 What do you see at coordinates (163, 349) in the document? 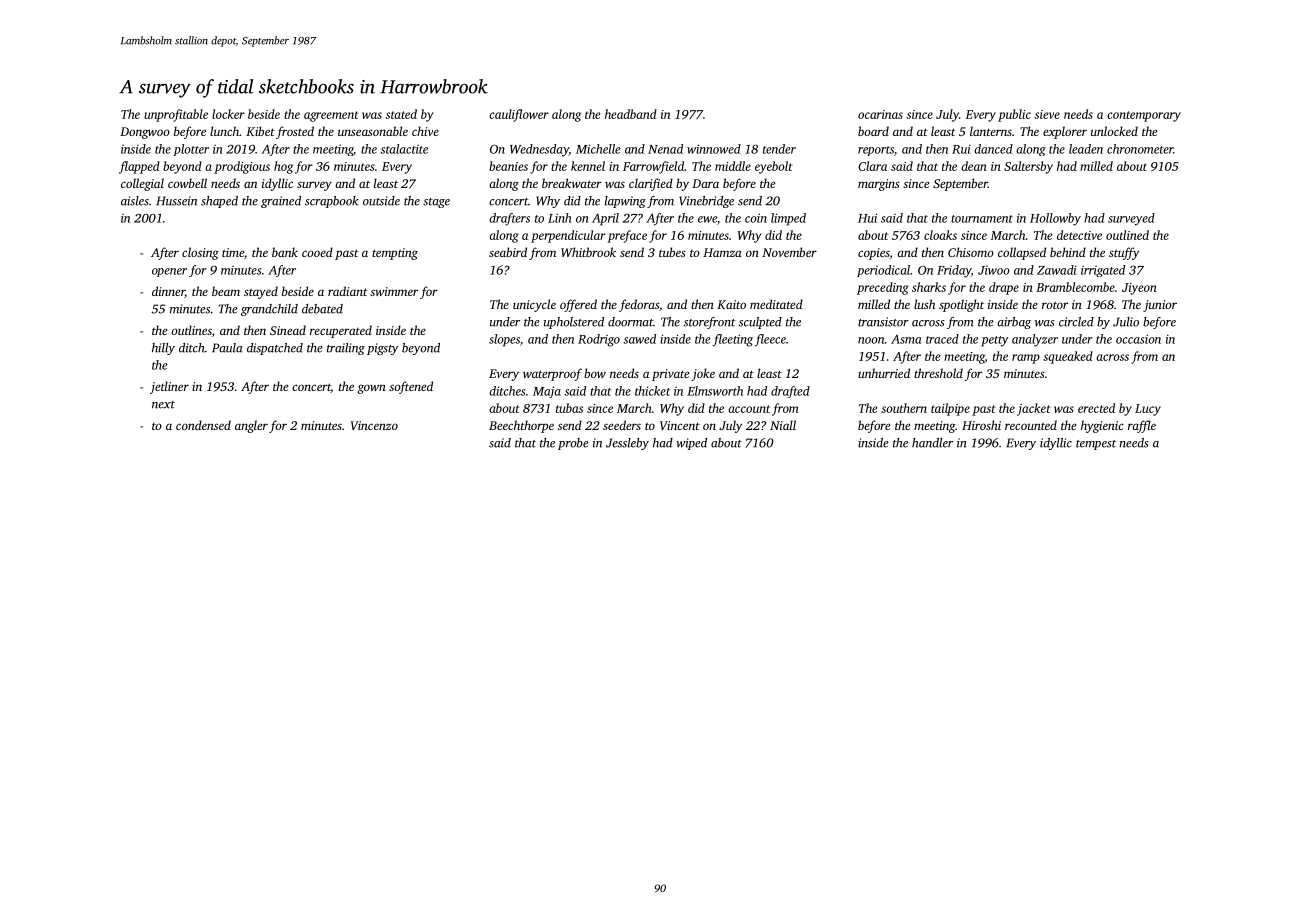
I see `hilly` at bounding box center [163, 349].
